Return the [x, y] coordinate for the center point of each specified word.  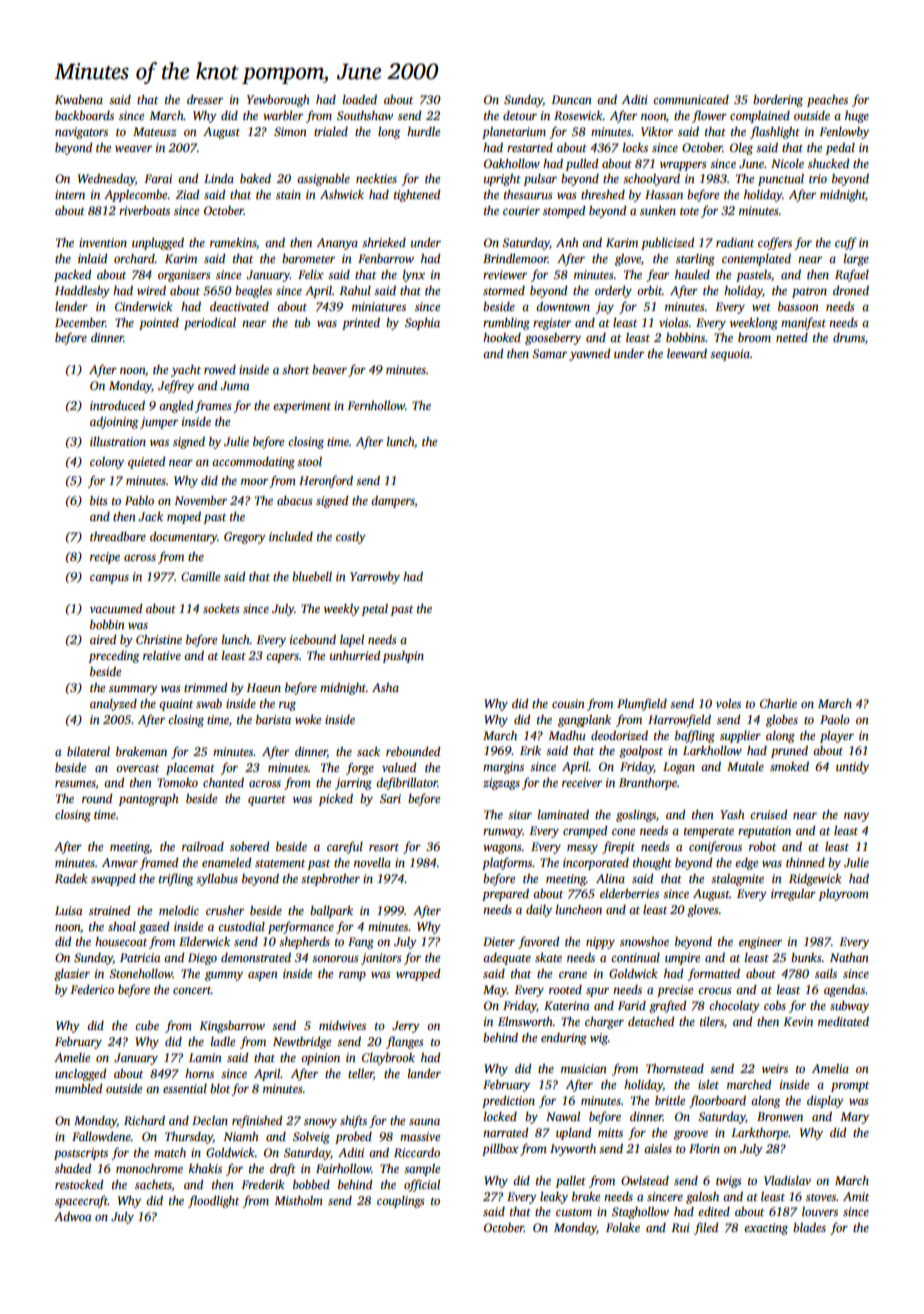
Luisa [69, 910]
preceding [113, 657]
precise [675, 991]
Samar [549, 353]
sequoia [730, 355]
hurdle [423, 131]
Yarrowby [375, 578]
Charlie [778, 703]
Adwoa [73, 1216]
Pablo [139, 500]
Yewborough [278, 101]
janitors [381, 959]
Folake [623, 1227]
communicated [691, 99]
